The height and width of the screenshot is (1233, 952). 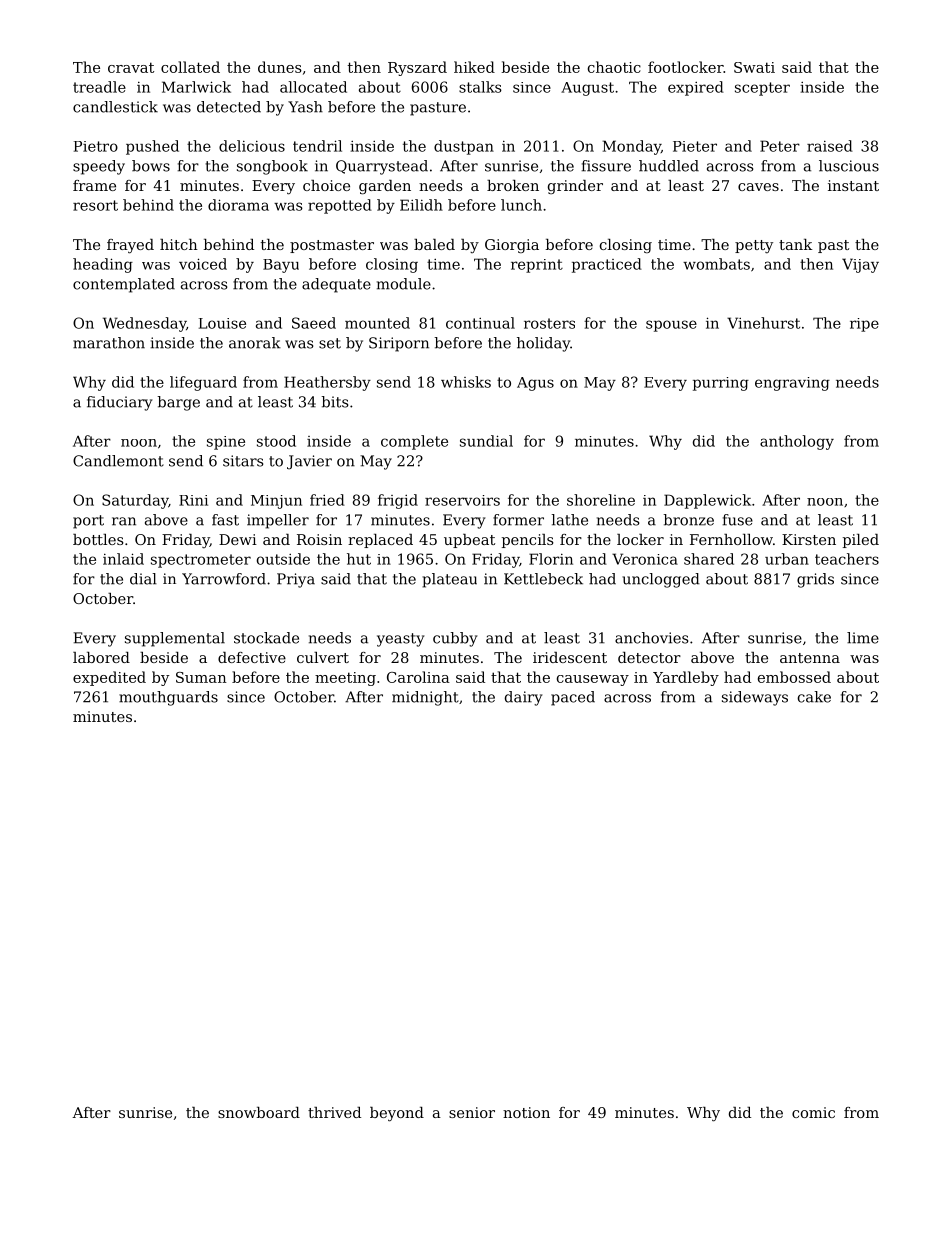 I want to click on senior, so click(x=472, y=1112).
